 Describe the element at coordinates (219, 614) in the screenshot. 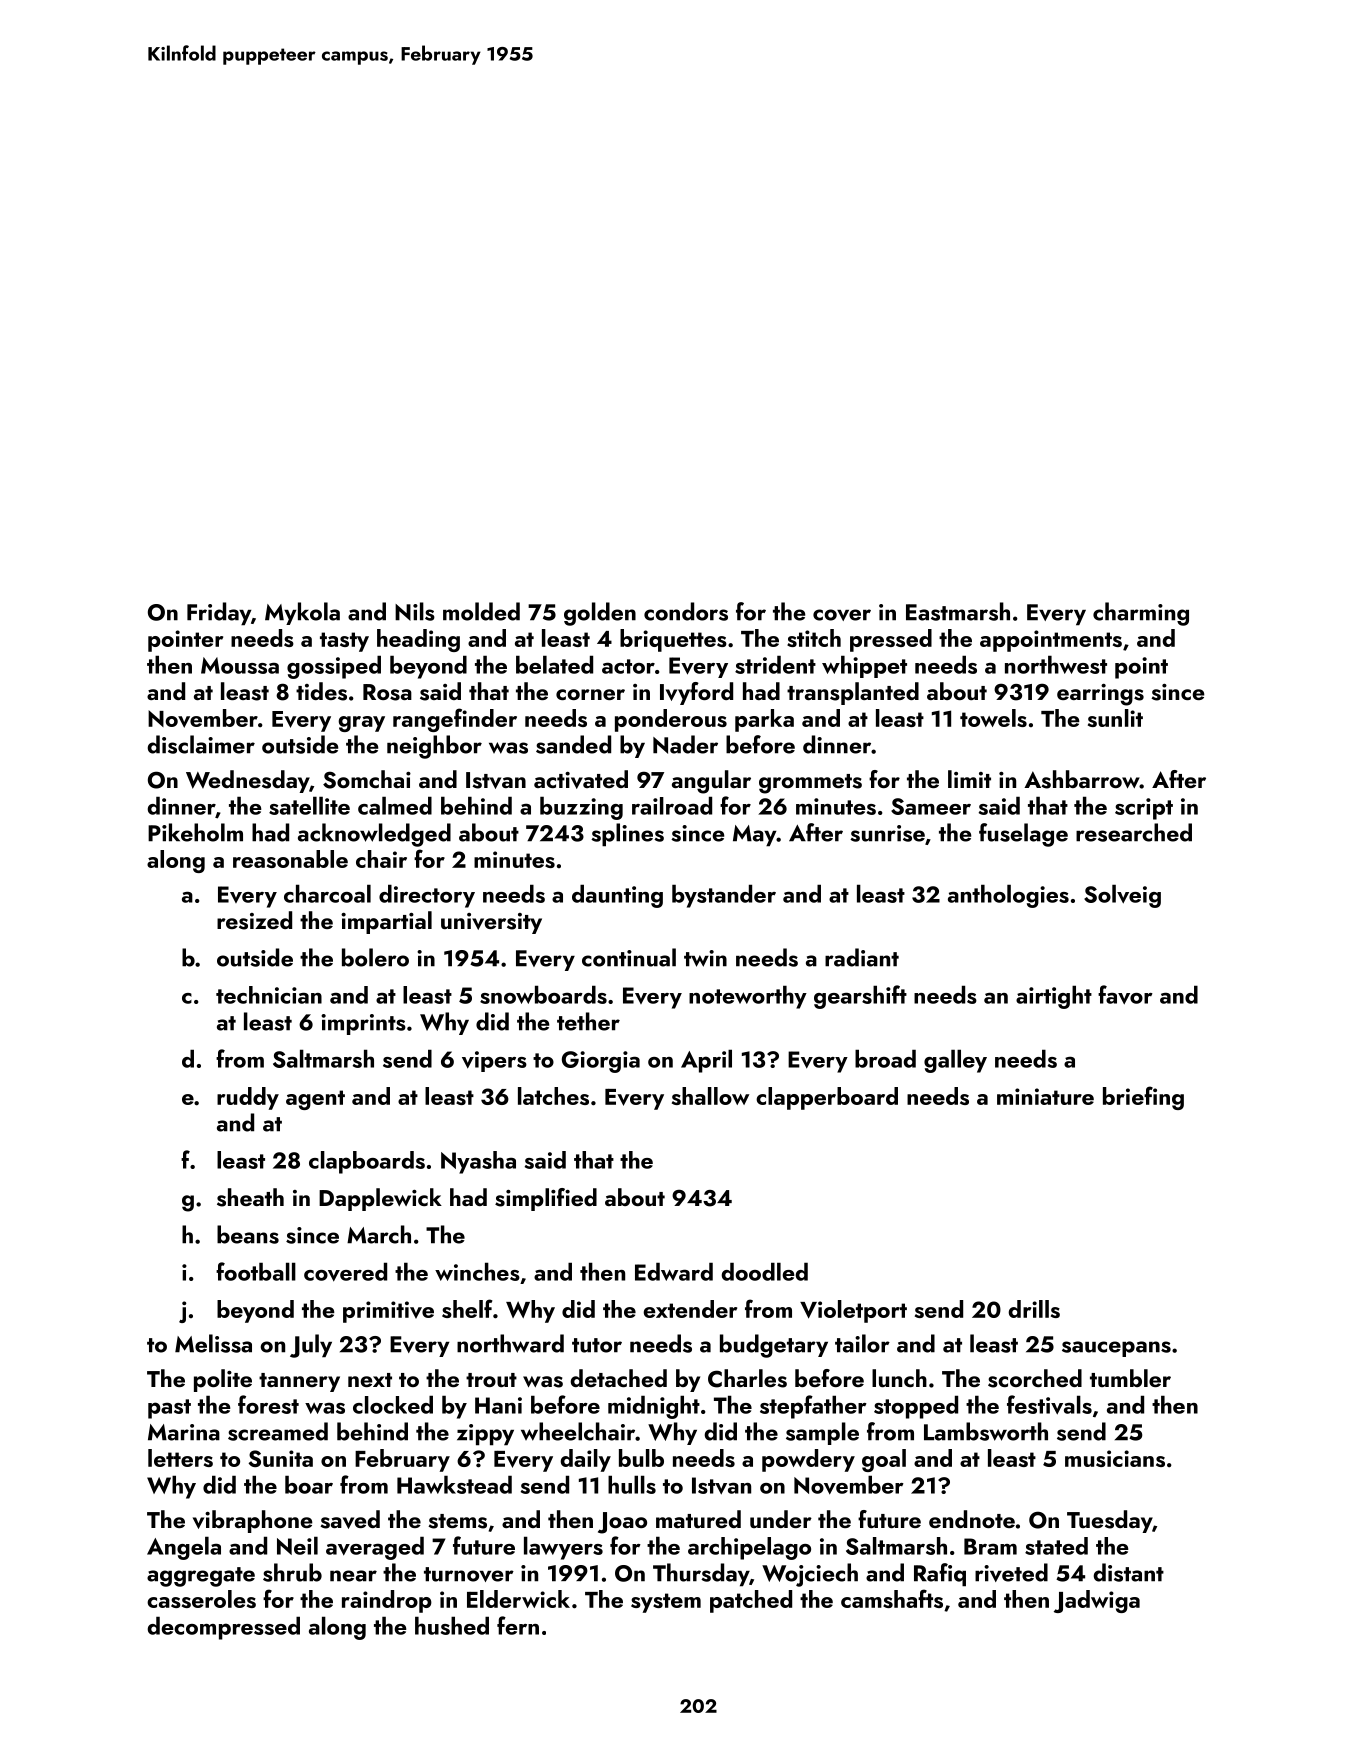

I see `Friday` at that location.
